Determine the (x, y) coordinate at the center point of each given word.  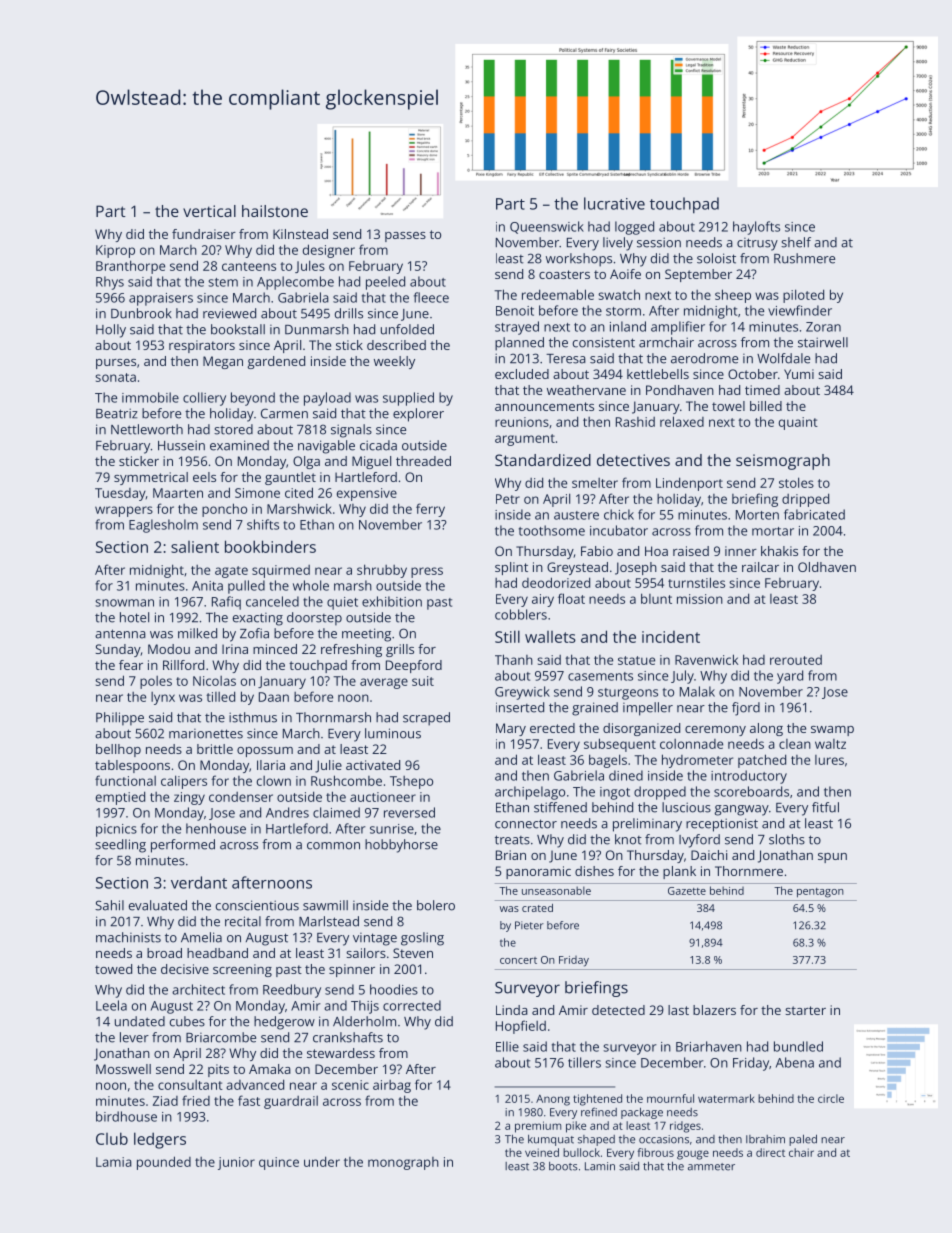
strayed (517, 328)
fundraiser (204, 234)
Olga (306, 462)
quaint (798, 423)
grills (400, 650)
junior (236, 1163)
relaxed (682, 421)
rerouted (796, 660)
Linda (512, 1010)
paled (803, 1140)
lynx (163, 698)
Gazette (687, 891)
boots (563, 1166)
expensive (367, 494)
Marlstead (329, 921)
